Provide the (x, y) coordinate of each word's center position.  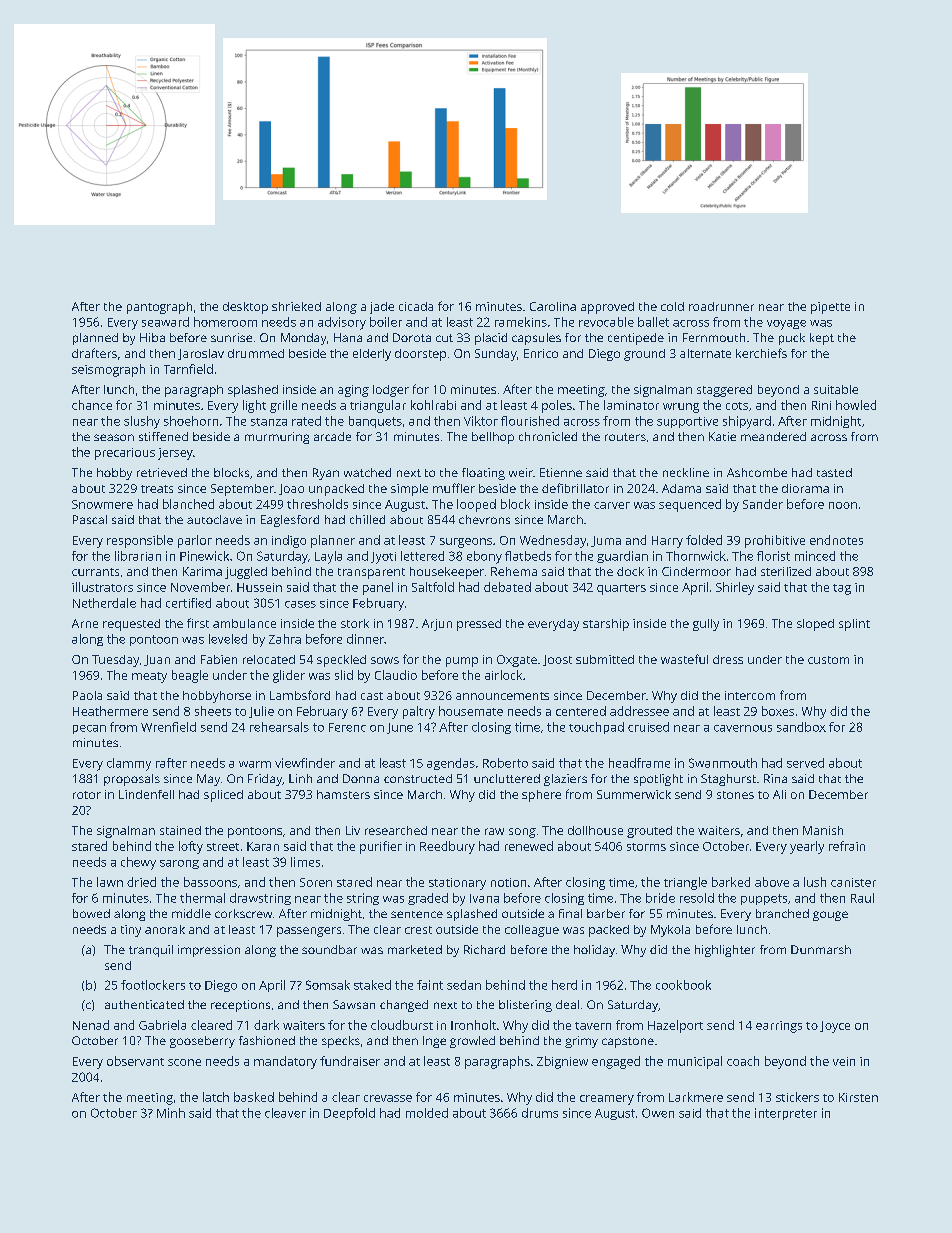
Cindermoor (696, 571)
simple (409, 490)
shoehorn (191, 421)
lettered (422, 556)
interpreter (786, 1114)
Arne (85, 623)
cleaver (285, 1113)
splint (854, 625)
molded (427, 1113)
